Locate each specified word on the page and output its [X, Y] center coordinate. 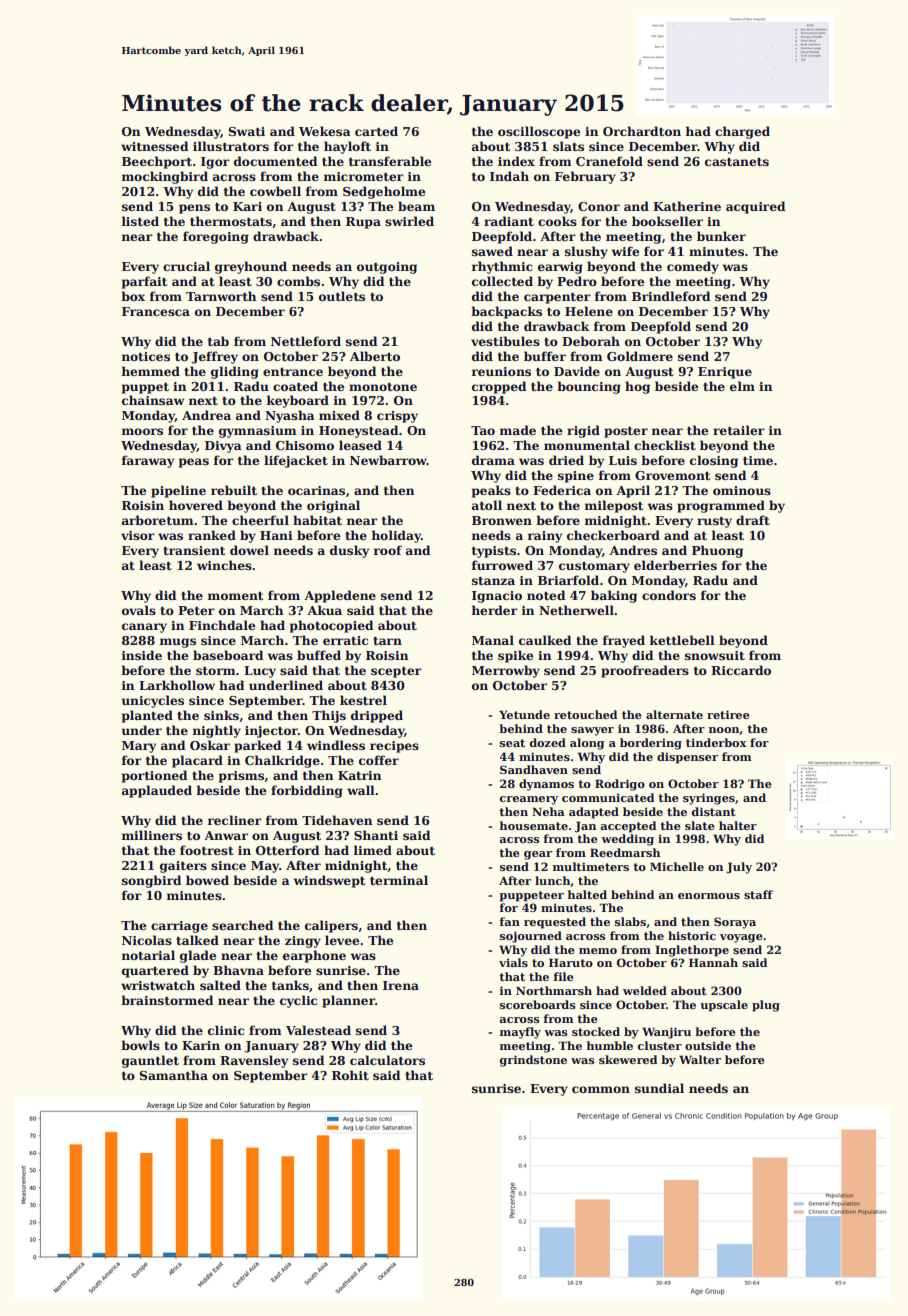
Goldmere [640, 356]
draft [753, 520]
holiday [396, 536]
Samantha [174, 1075]
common [601, 1089]
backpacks [506, 312]
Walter [700, 1059]
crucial [186, 266]
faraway [148, 461]
